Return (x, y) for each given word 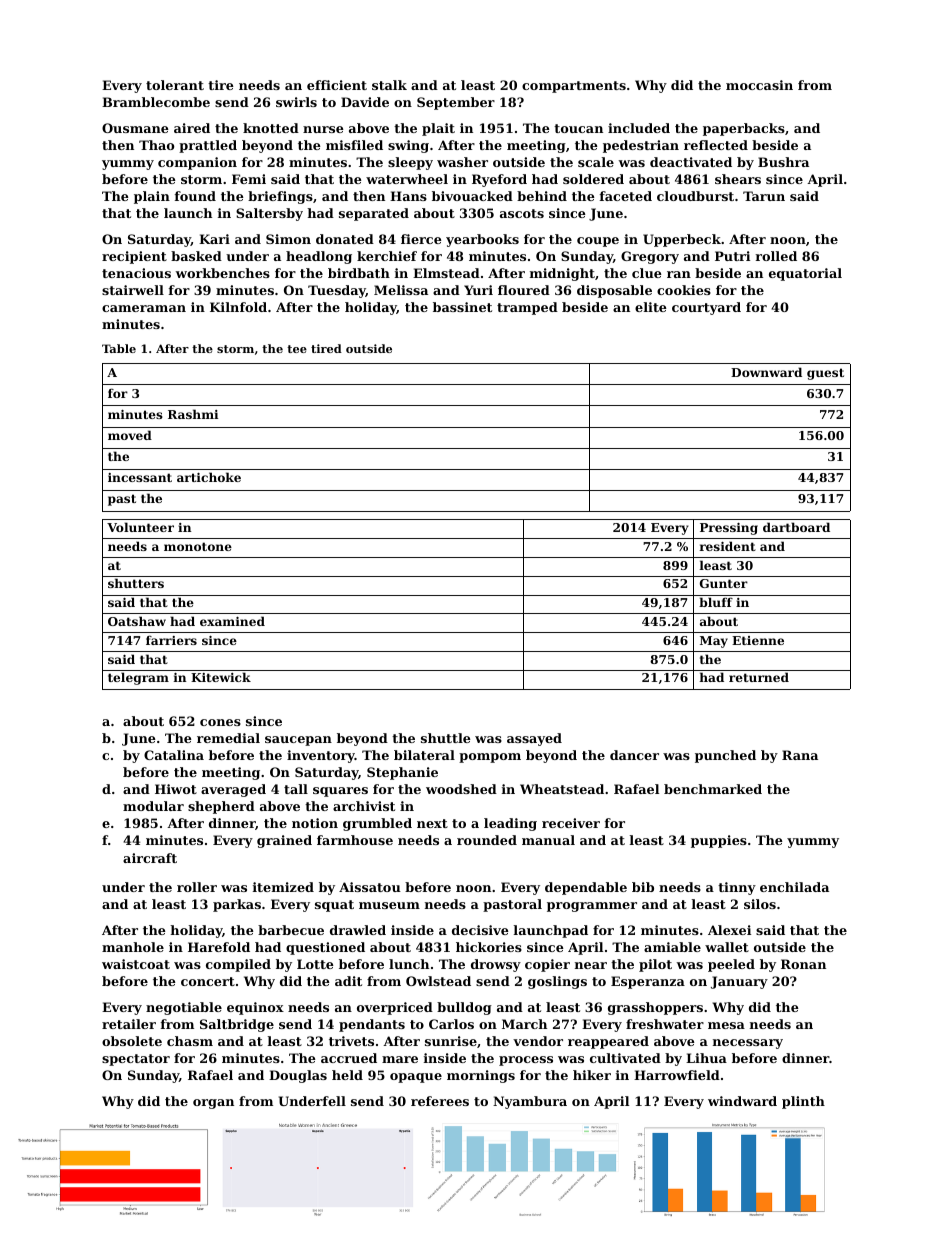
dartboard (796, 527)
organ (213, 1104)
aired (192, 128)
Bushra (783, 162)
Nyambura (530, 1102)
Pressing (729, 529)
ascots (522, 213)
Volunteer (140, 527)
